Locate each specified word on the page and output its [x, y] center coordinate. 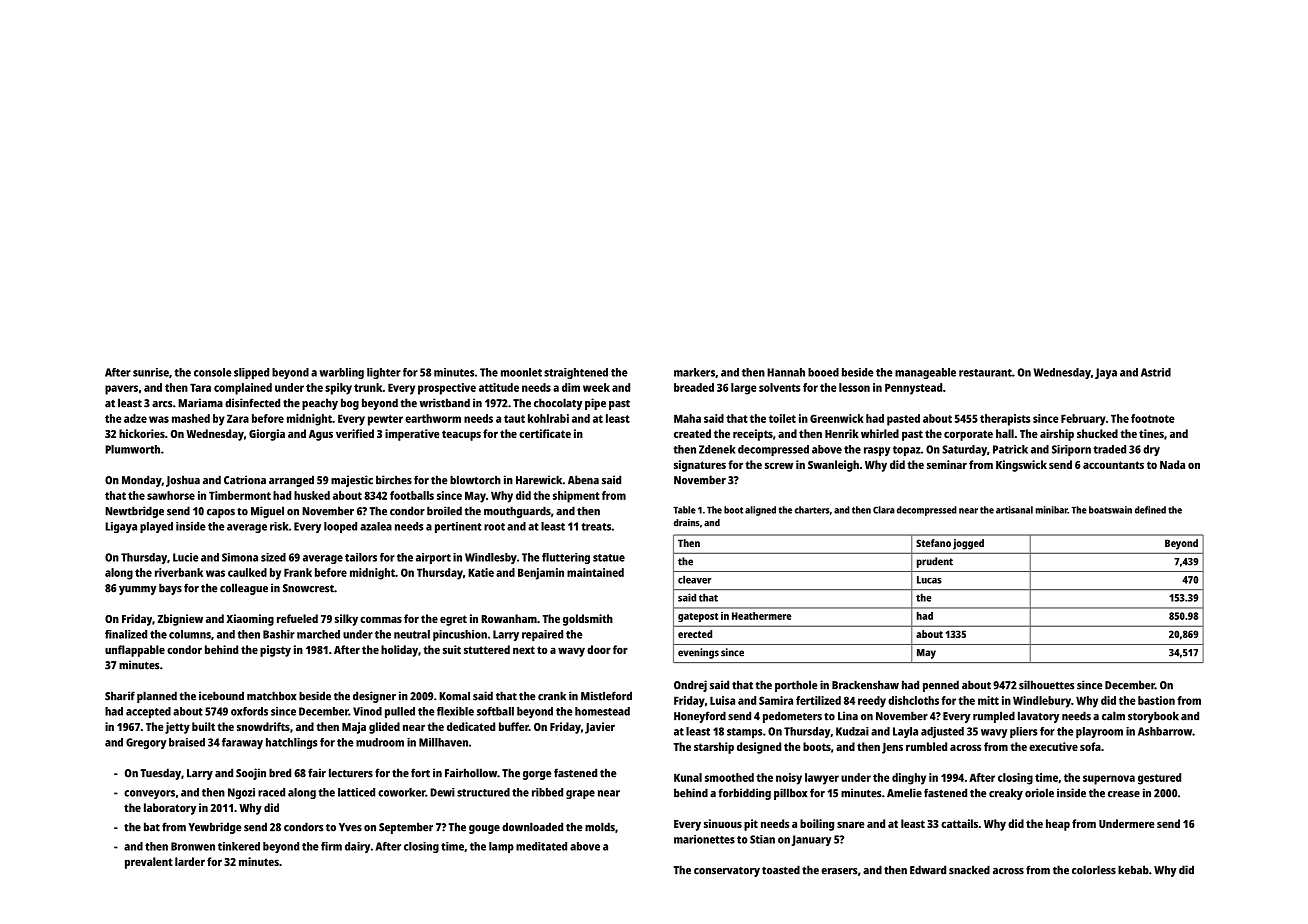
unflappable [135, 651]
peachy [320, 404]
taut [514, 419]
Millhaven [443, 742]
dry [1151, 450]
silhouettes [1047, 685]
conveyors [149, 794]
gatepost [698, 617]
